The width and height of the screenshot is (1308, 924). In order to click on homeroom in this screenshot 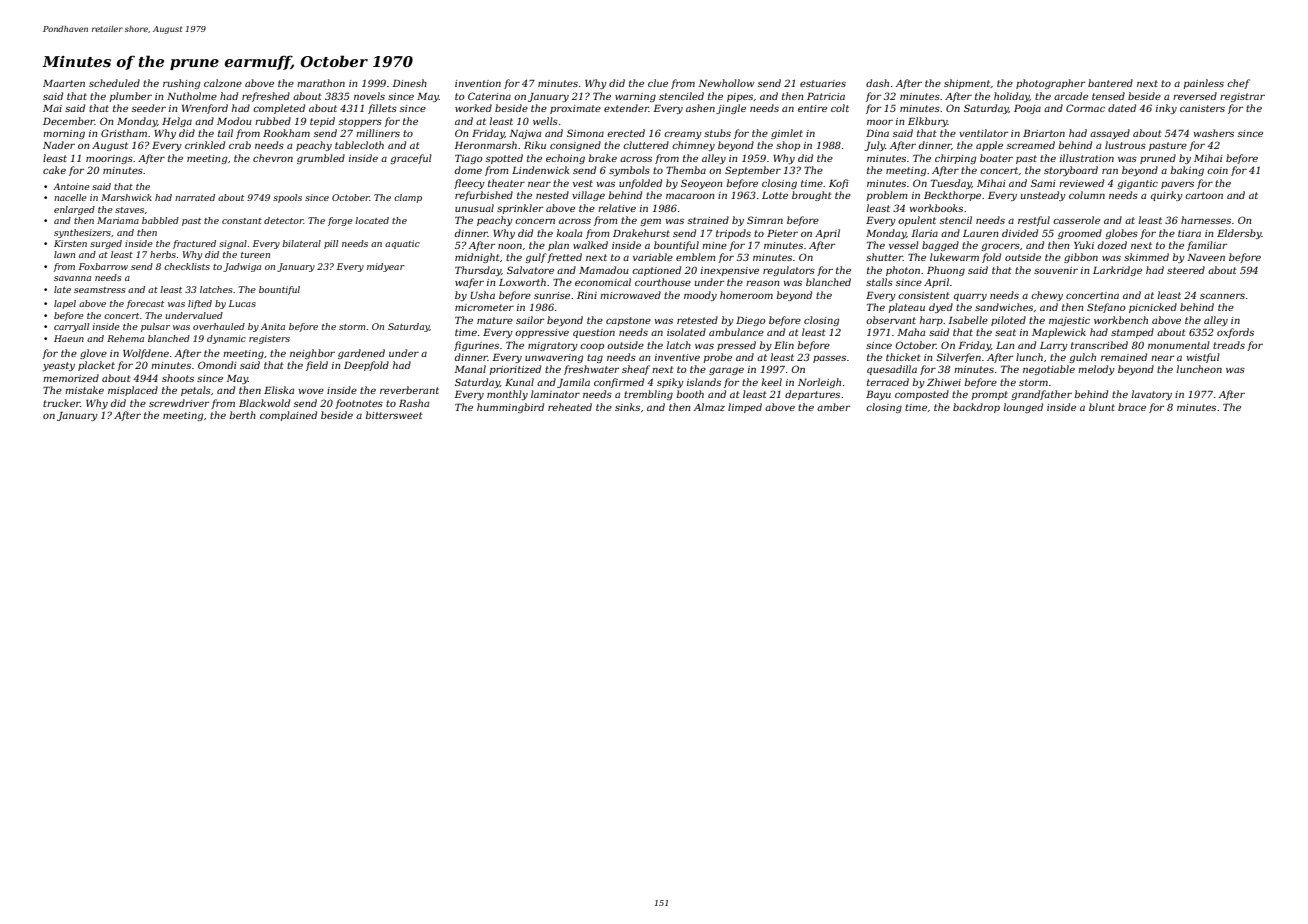, I will do `click(746, 295)`.
